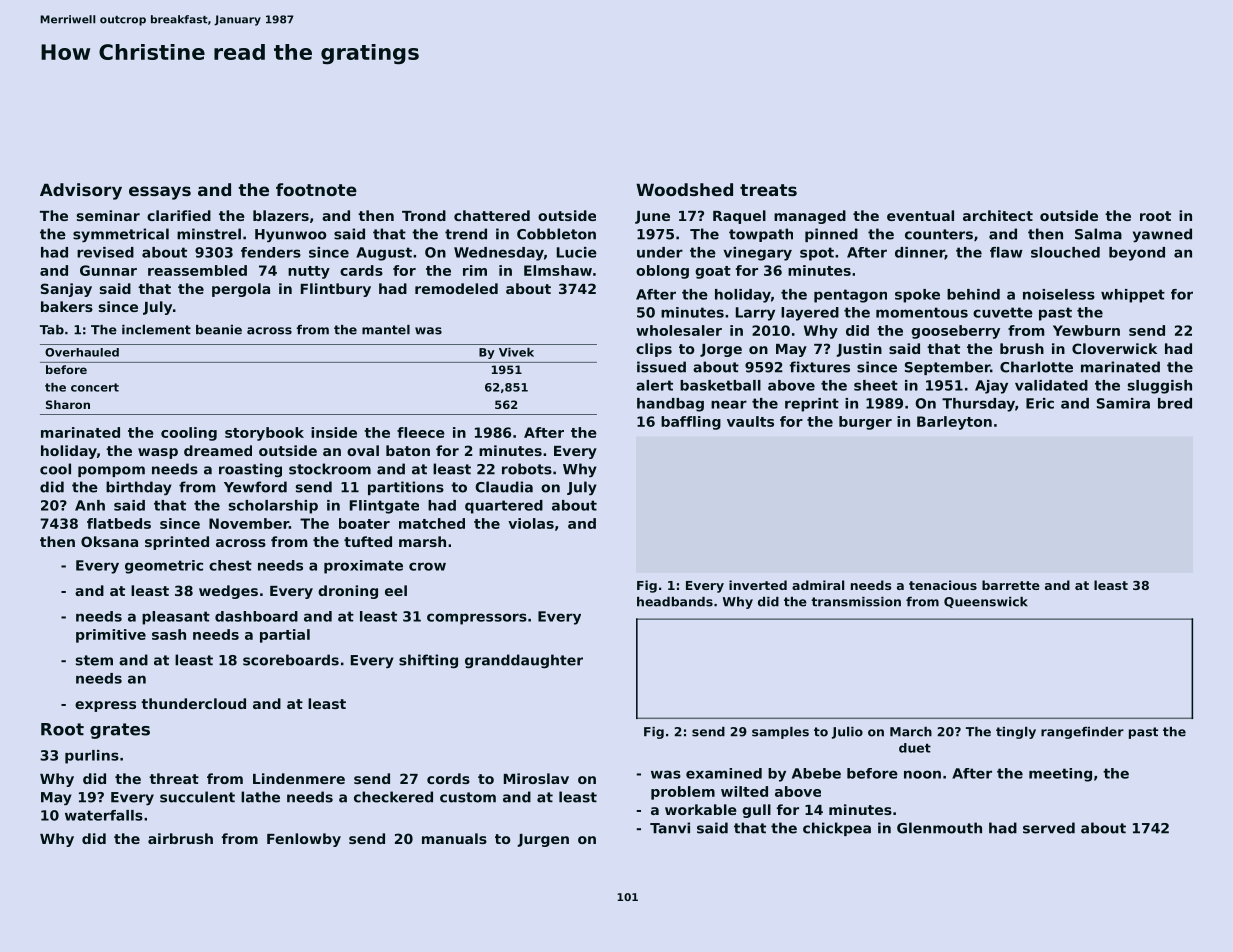 Image resolution: width=1233 pixels, height=952 pixels. I want to click on chickpea, so click(837, 829).
